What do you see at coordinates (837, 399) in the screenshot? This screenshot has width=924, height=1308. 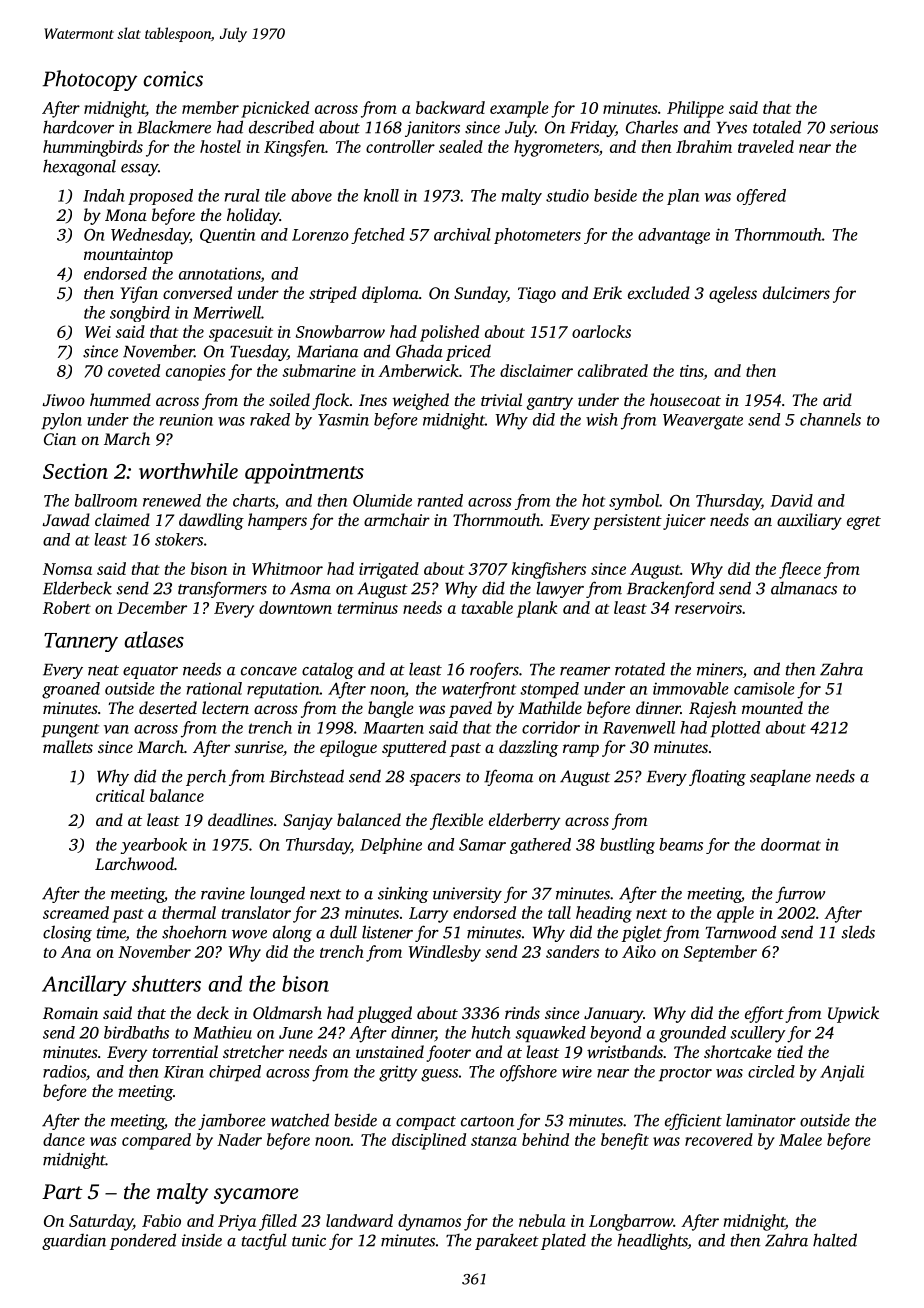 I see `arid` at bounding box center [837, 399].
